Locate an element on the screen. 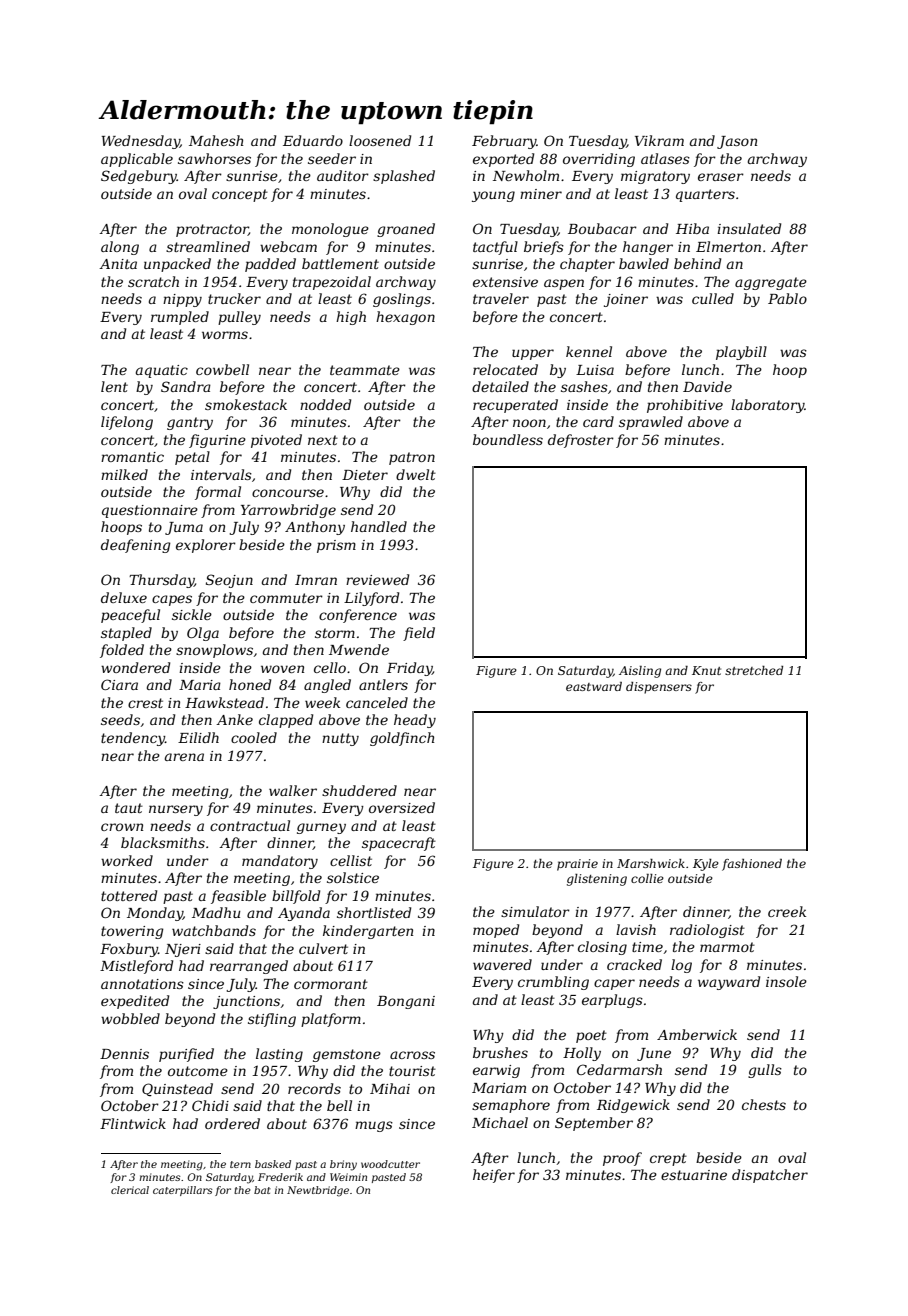 Image resolution: width=908 pixels, height=1316 pixels. applicable is located at coordinates (137, 160).
